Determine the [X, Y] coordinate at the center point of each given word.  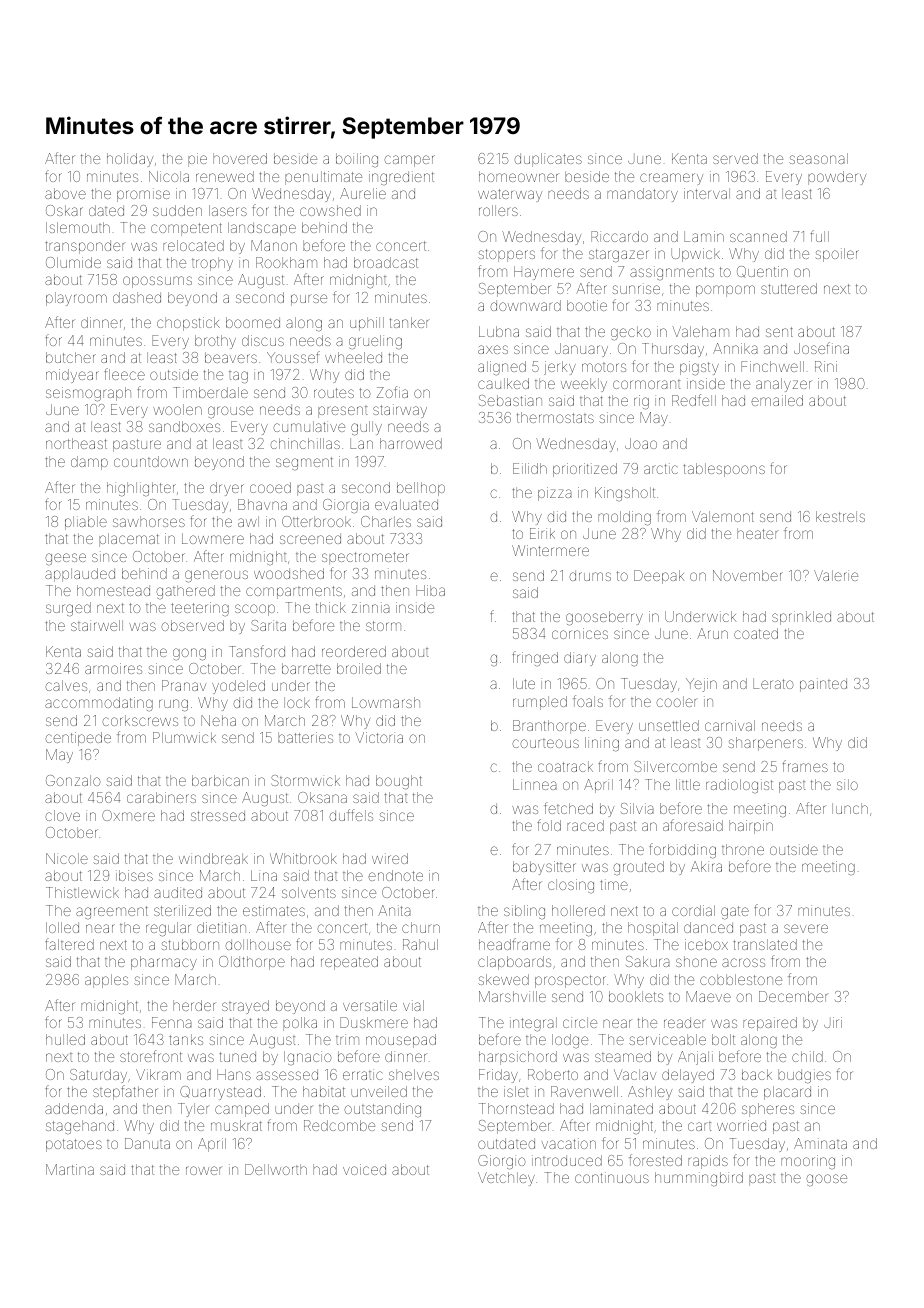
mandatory [642, 195]
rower [204, 1170]
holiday [130, 160]
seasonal [818, 158]
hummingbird [699, 1179]
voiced [364, 1169]
